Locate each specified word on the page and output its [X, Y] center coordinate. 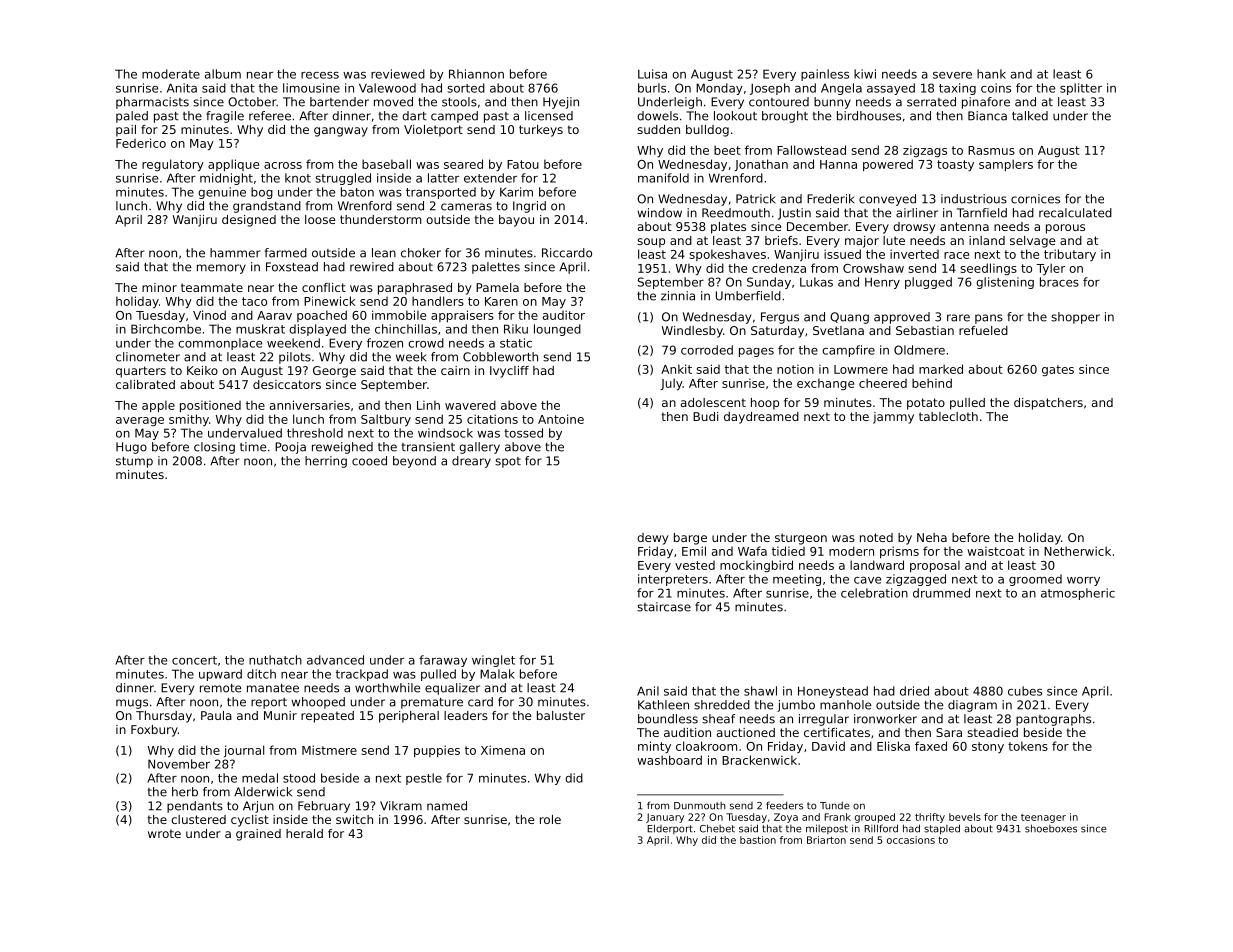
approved [902, 318]
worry [1083, 581]
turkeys [541, 131]
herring [326, 462]
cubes [1025, 691]
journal [244, 751]
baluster [561, 715]
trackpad [362, 675]
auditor [564, 315]
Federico [141, 143]
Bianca [987, 116]
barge [690, 539]
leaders [466, 715]
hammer [235, 253]
